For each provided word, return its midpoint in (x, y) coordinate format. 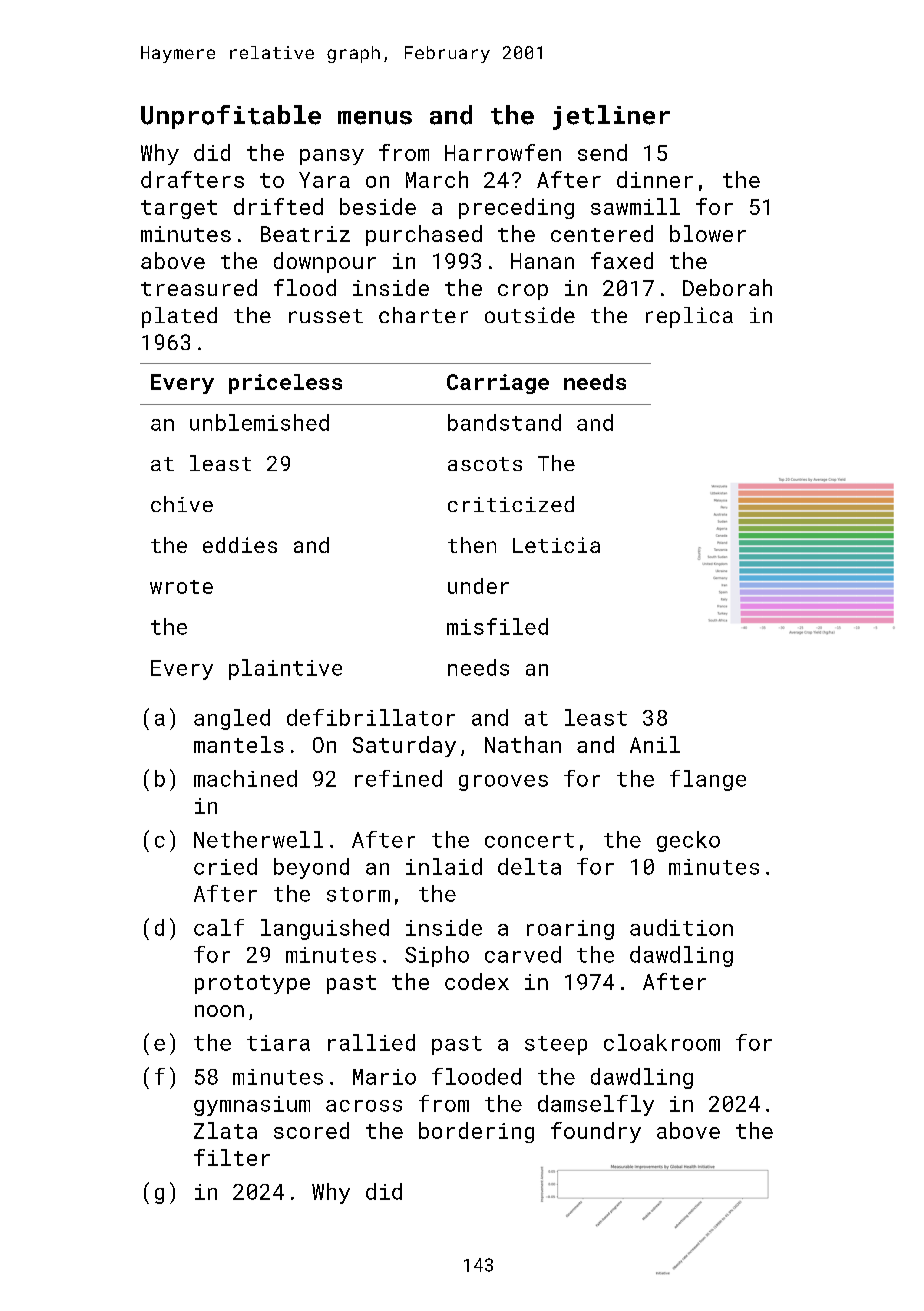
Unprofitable (231, 117)
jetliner (611, 117)
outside (530, 315)
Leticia (556, 545)
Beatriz (305, 234)
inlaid (444, 866)
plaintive (285, 669)
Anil (655, 744)
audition (681, 927)
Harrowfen (503, 152)
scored (311, 1130)
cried (225, 866)
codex (477, 981)
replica (689, 317)
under (478, 586)
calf (219, 927)
